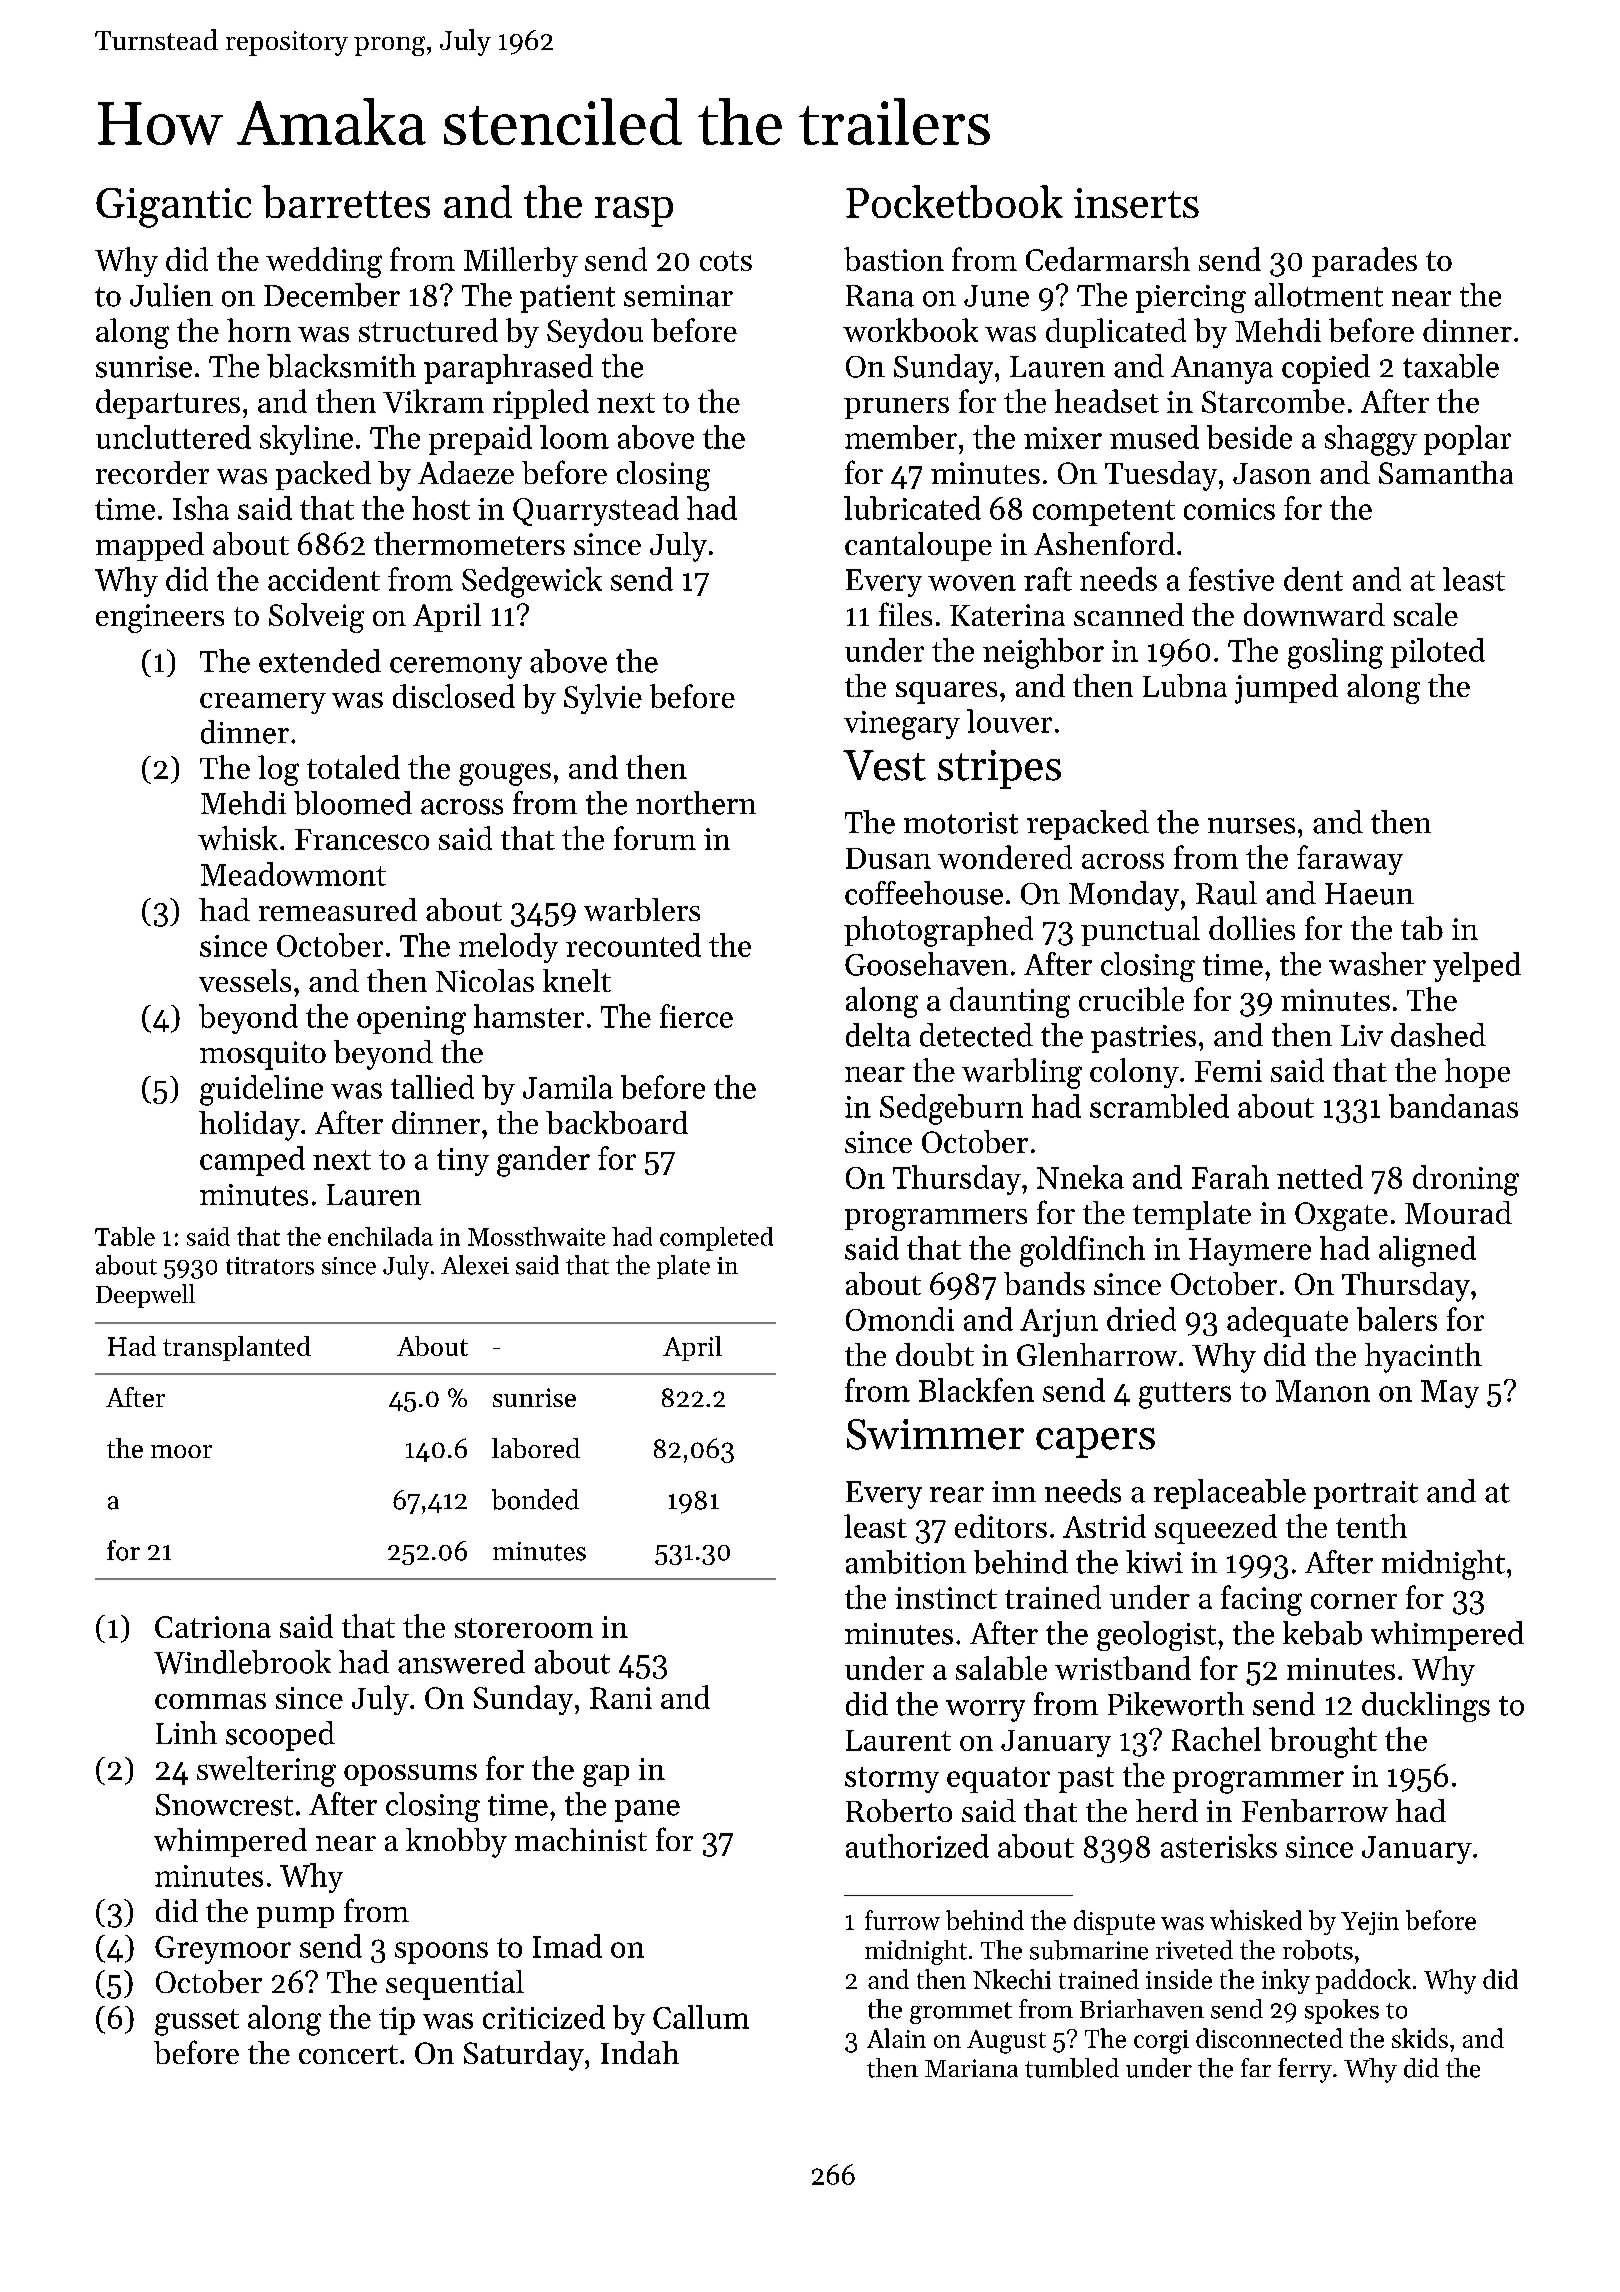  What do you see at coordinates (242, 1662) in the image?
I see `Windlebrook` at bounding box center [242, 1662].
